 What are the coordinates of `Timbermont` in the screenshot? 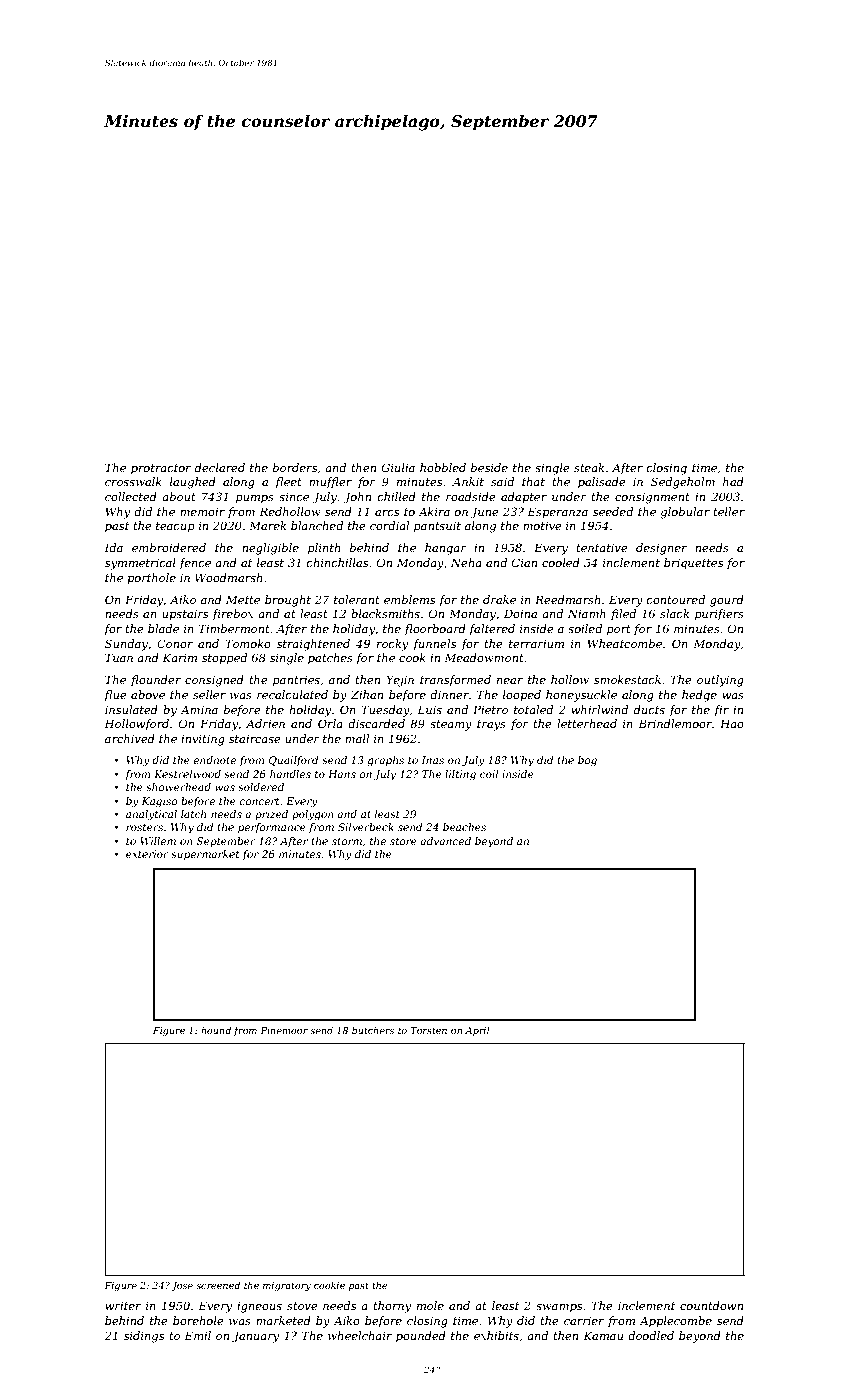 It's located at (234, 628).
